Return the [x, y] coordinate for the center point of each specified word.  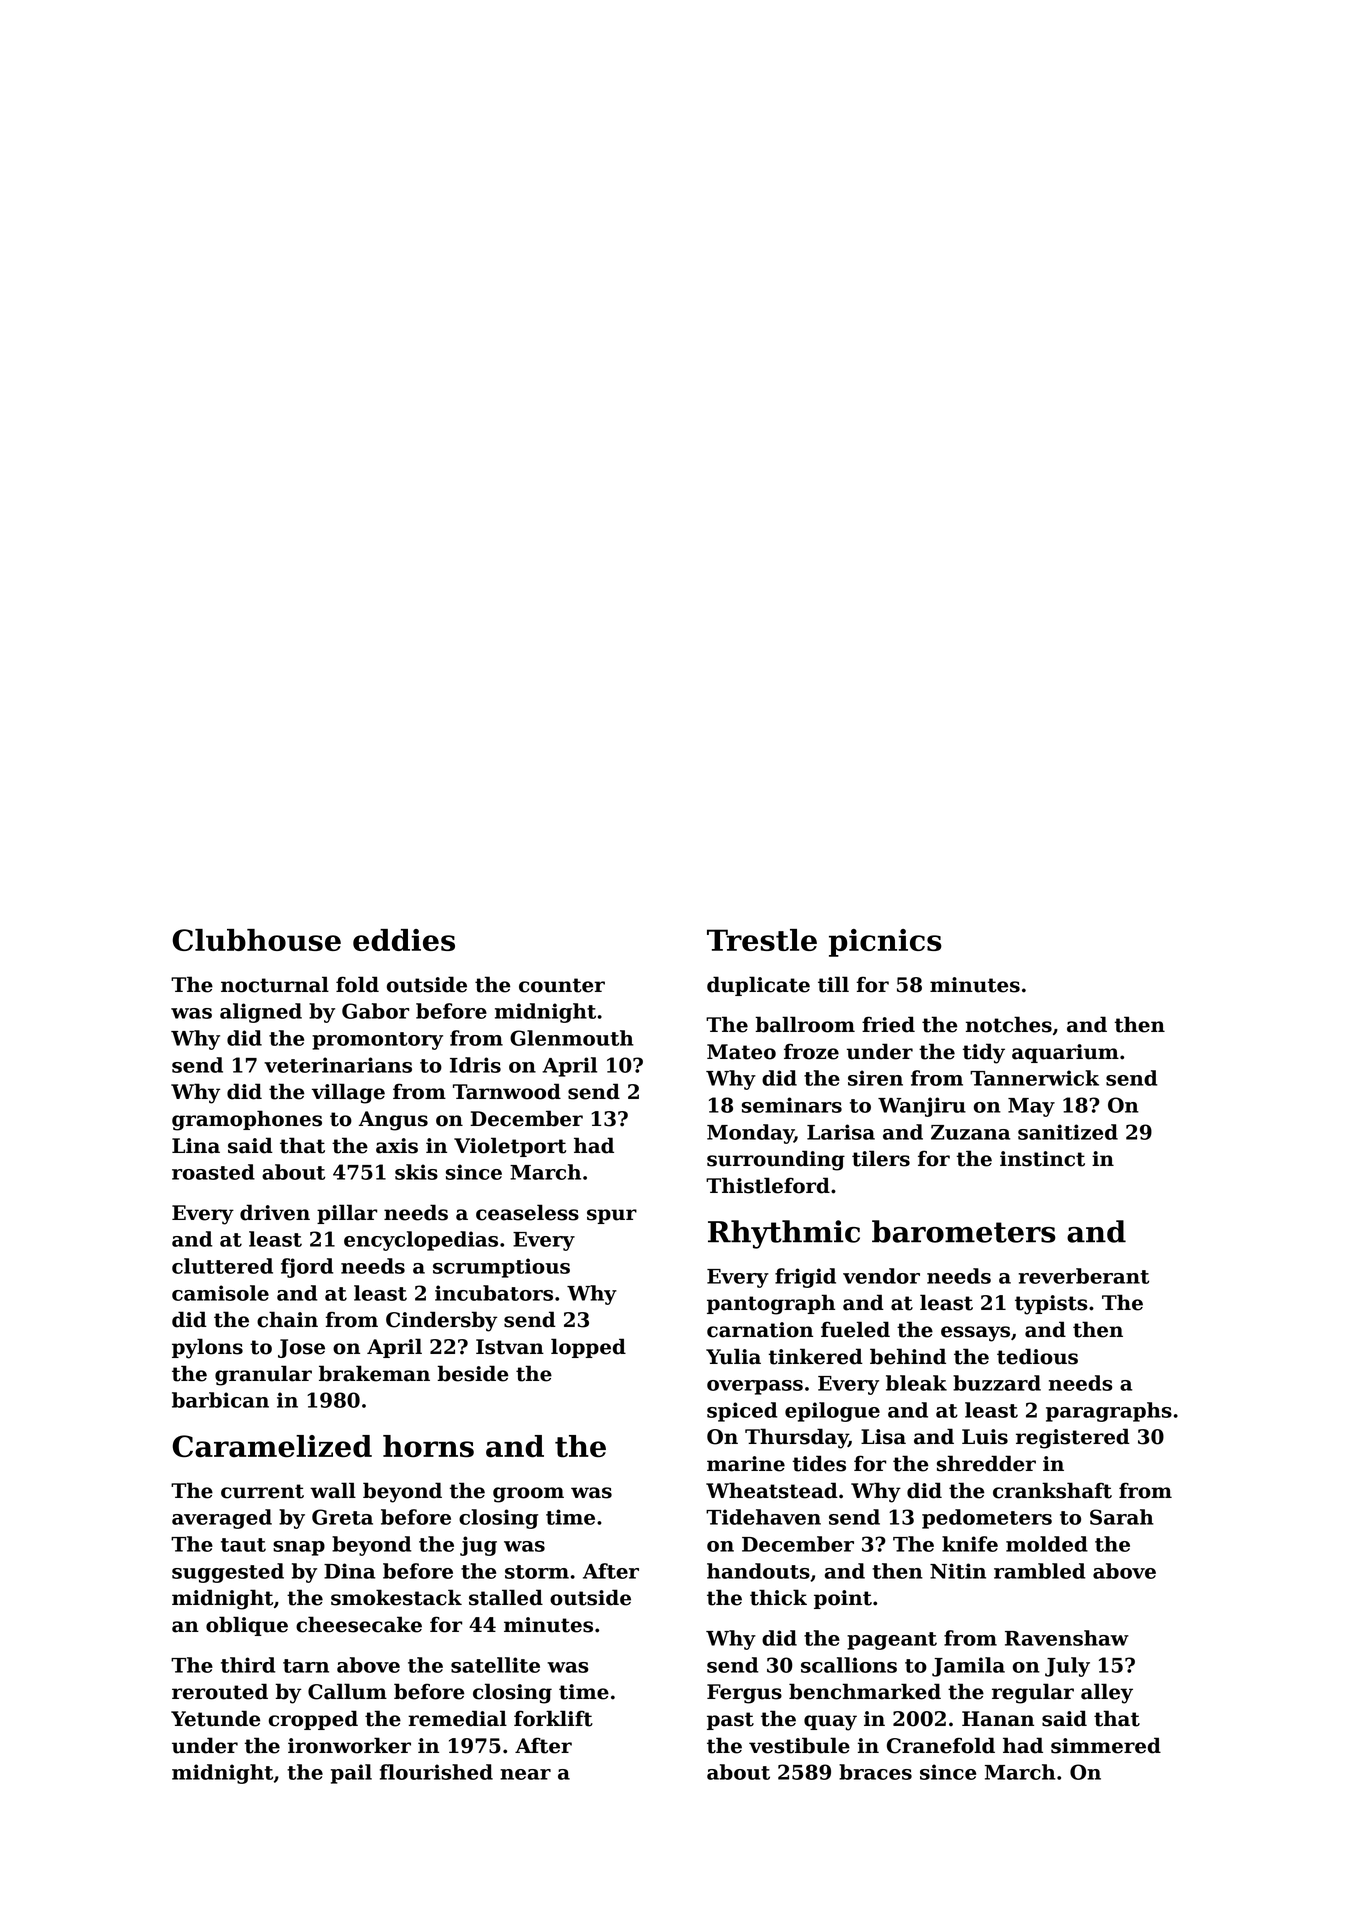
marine [746, 1464]
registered [1073, 1438]
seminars [792, 1105]
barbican [220, 1400]
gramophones [247, 1120]
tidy [984, 1053]
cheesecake [359, 1624]
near [525, 1774]
